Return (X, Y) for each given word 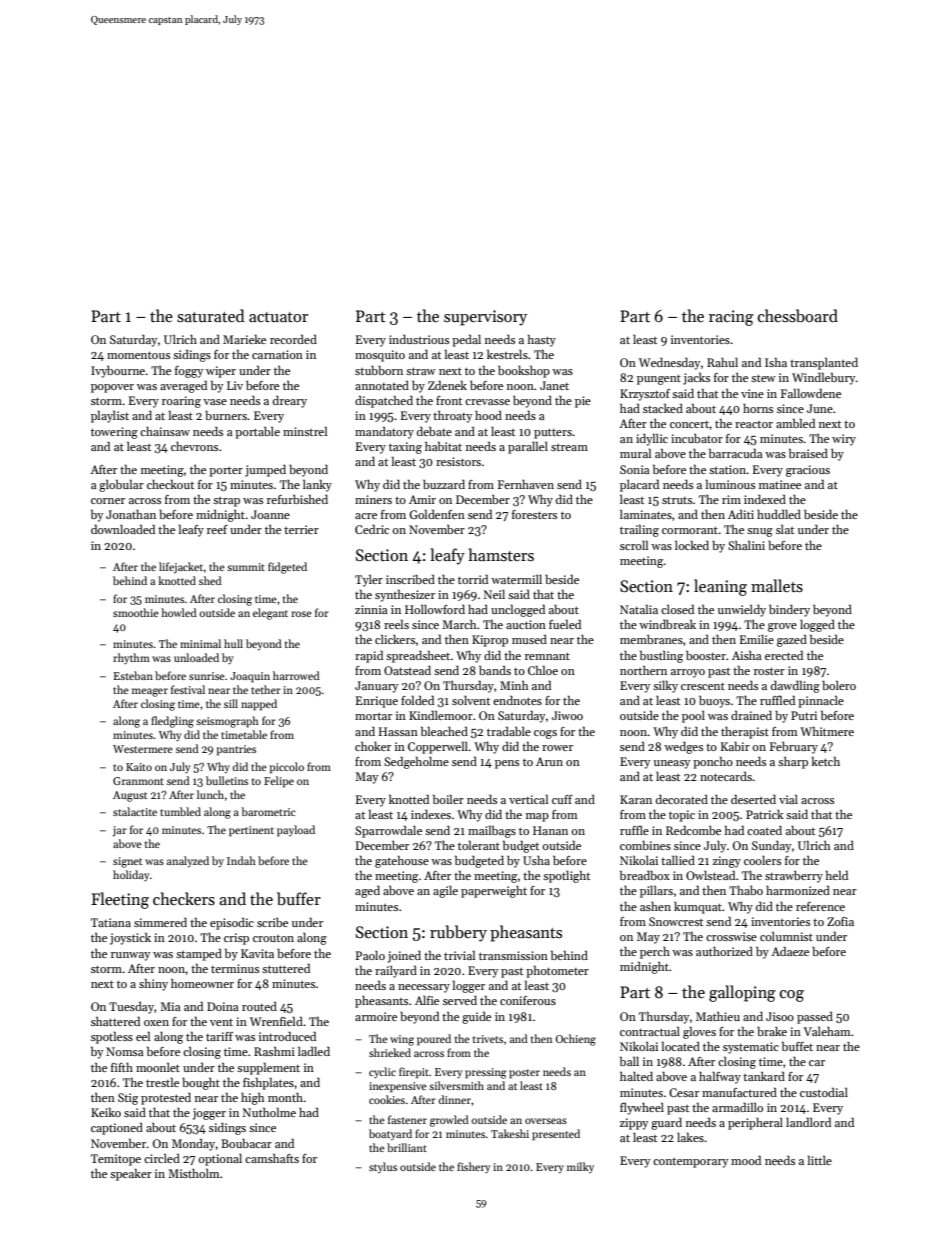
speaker (131, 1174)
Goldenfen (437, 514)
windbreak (667, 624)
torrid (473, 579)
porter (226, 471)
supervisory (485, 318)
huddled (779, 514)
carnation (277, 354)
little (820, 1160)
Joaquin (250, 677)
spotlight (566, 876)
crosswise (731, 936)
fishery (473, 1168)
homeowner (202, 983)
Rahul (722, 362)
